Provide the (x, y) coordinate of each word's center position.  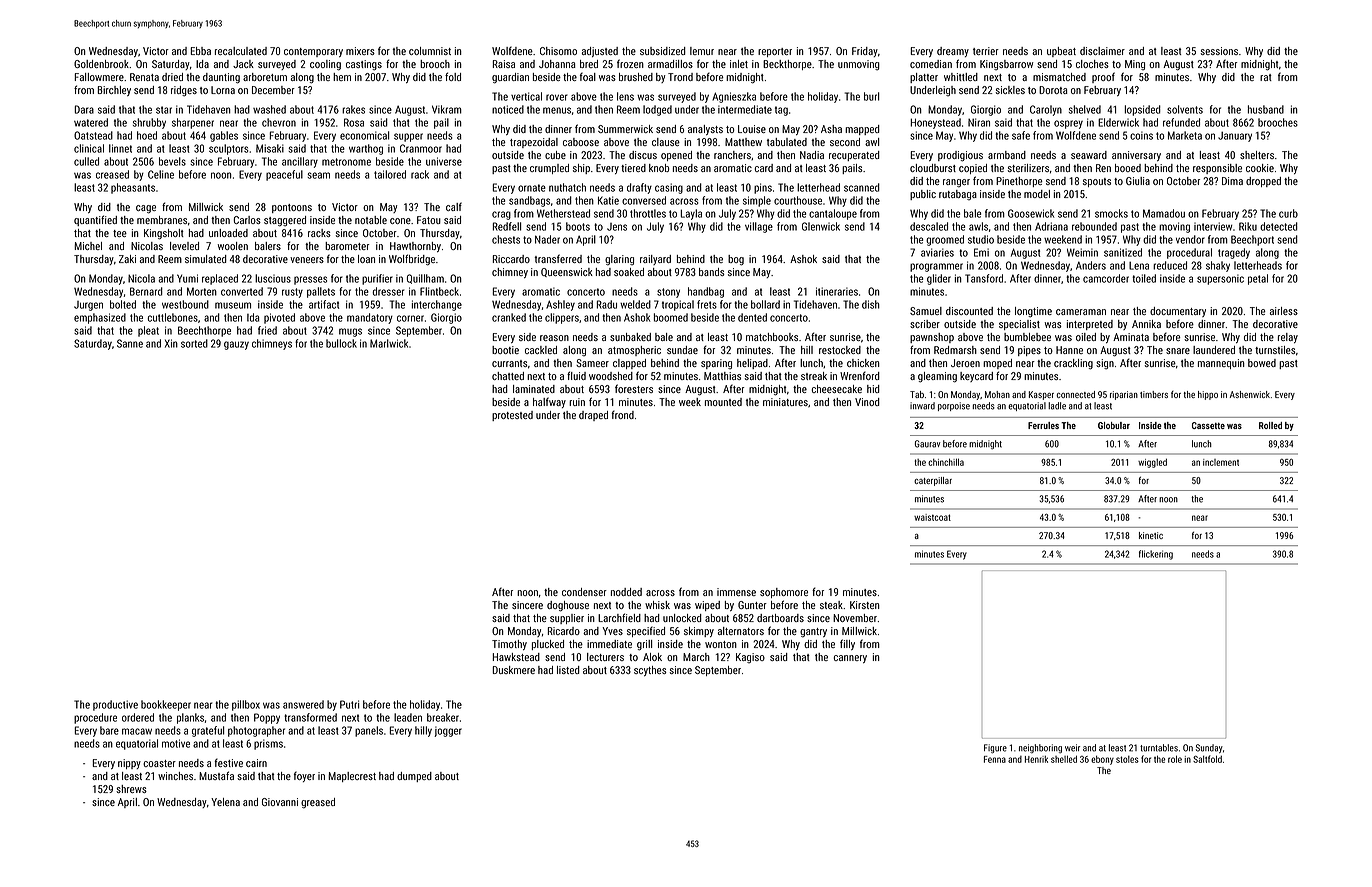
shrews (131, 789)
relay (1288, 338)
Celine (161, 174)
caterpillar (933, 481)
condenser (584, 592)
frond (622, 414)
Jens (617, 227)
